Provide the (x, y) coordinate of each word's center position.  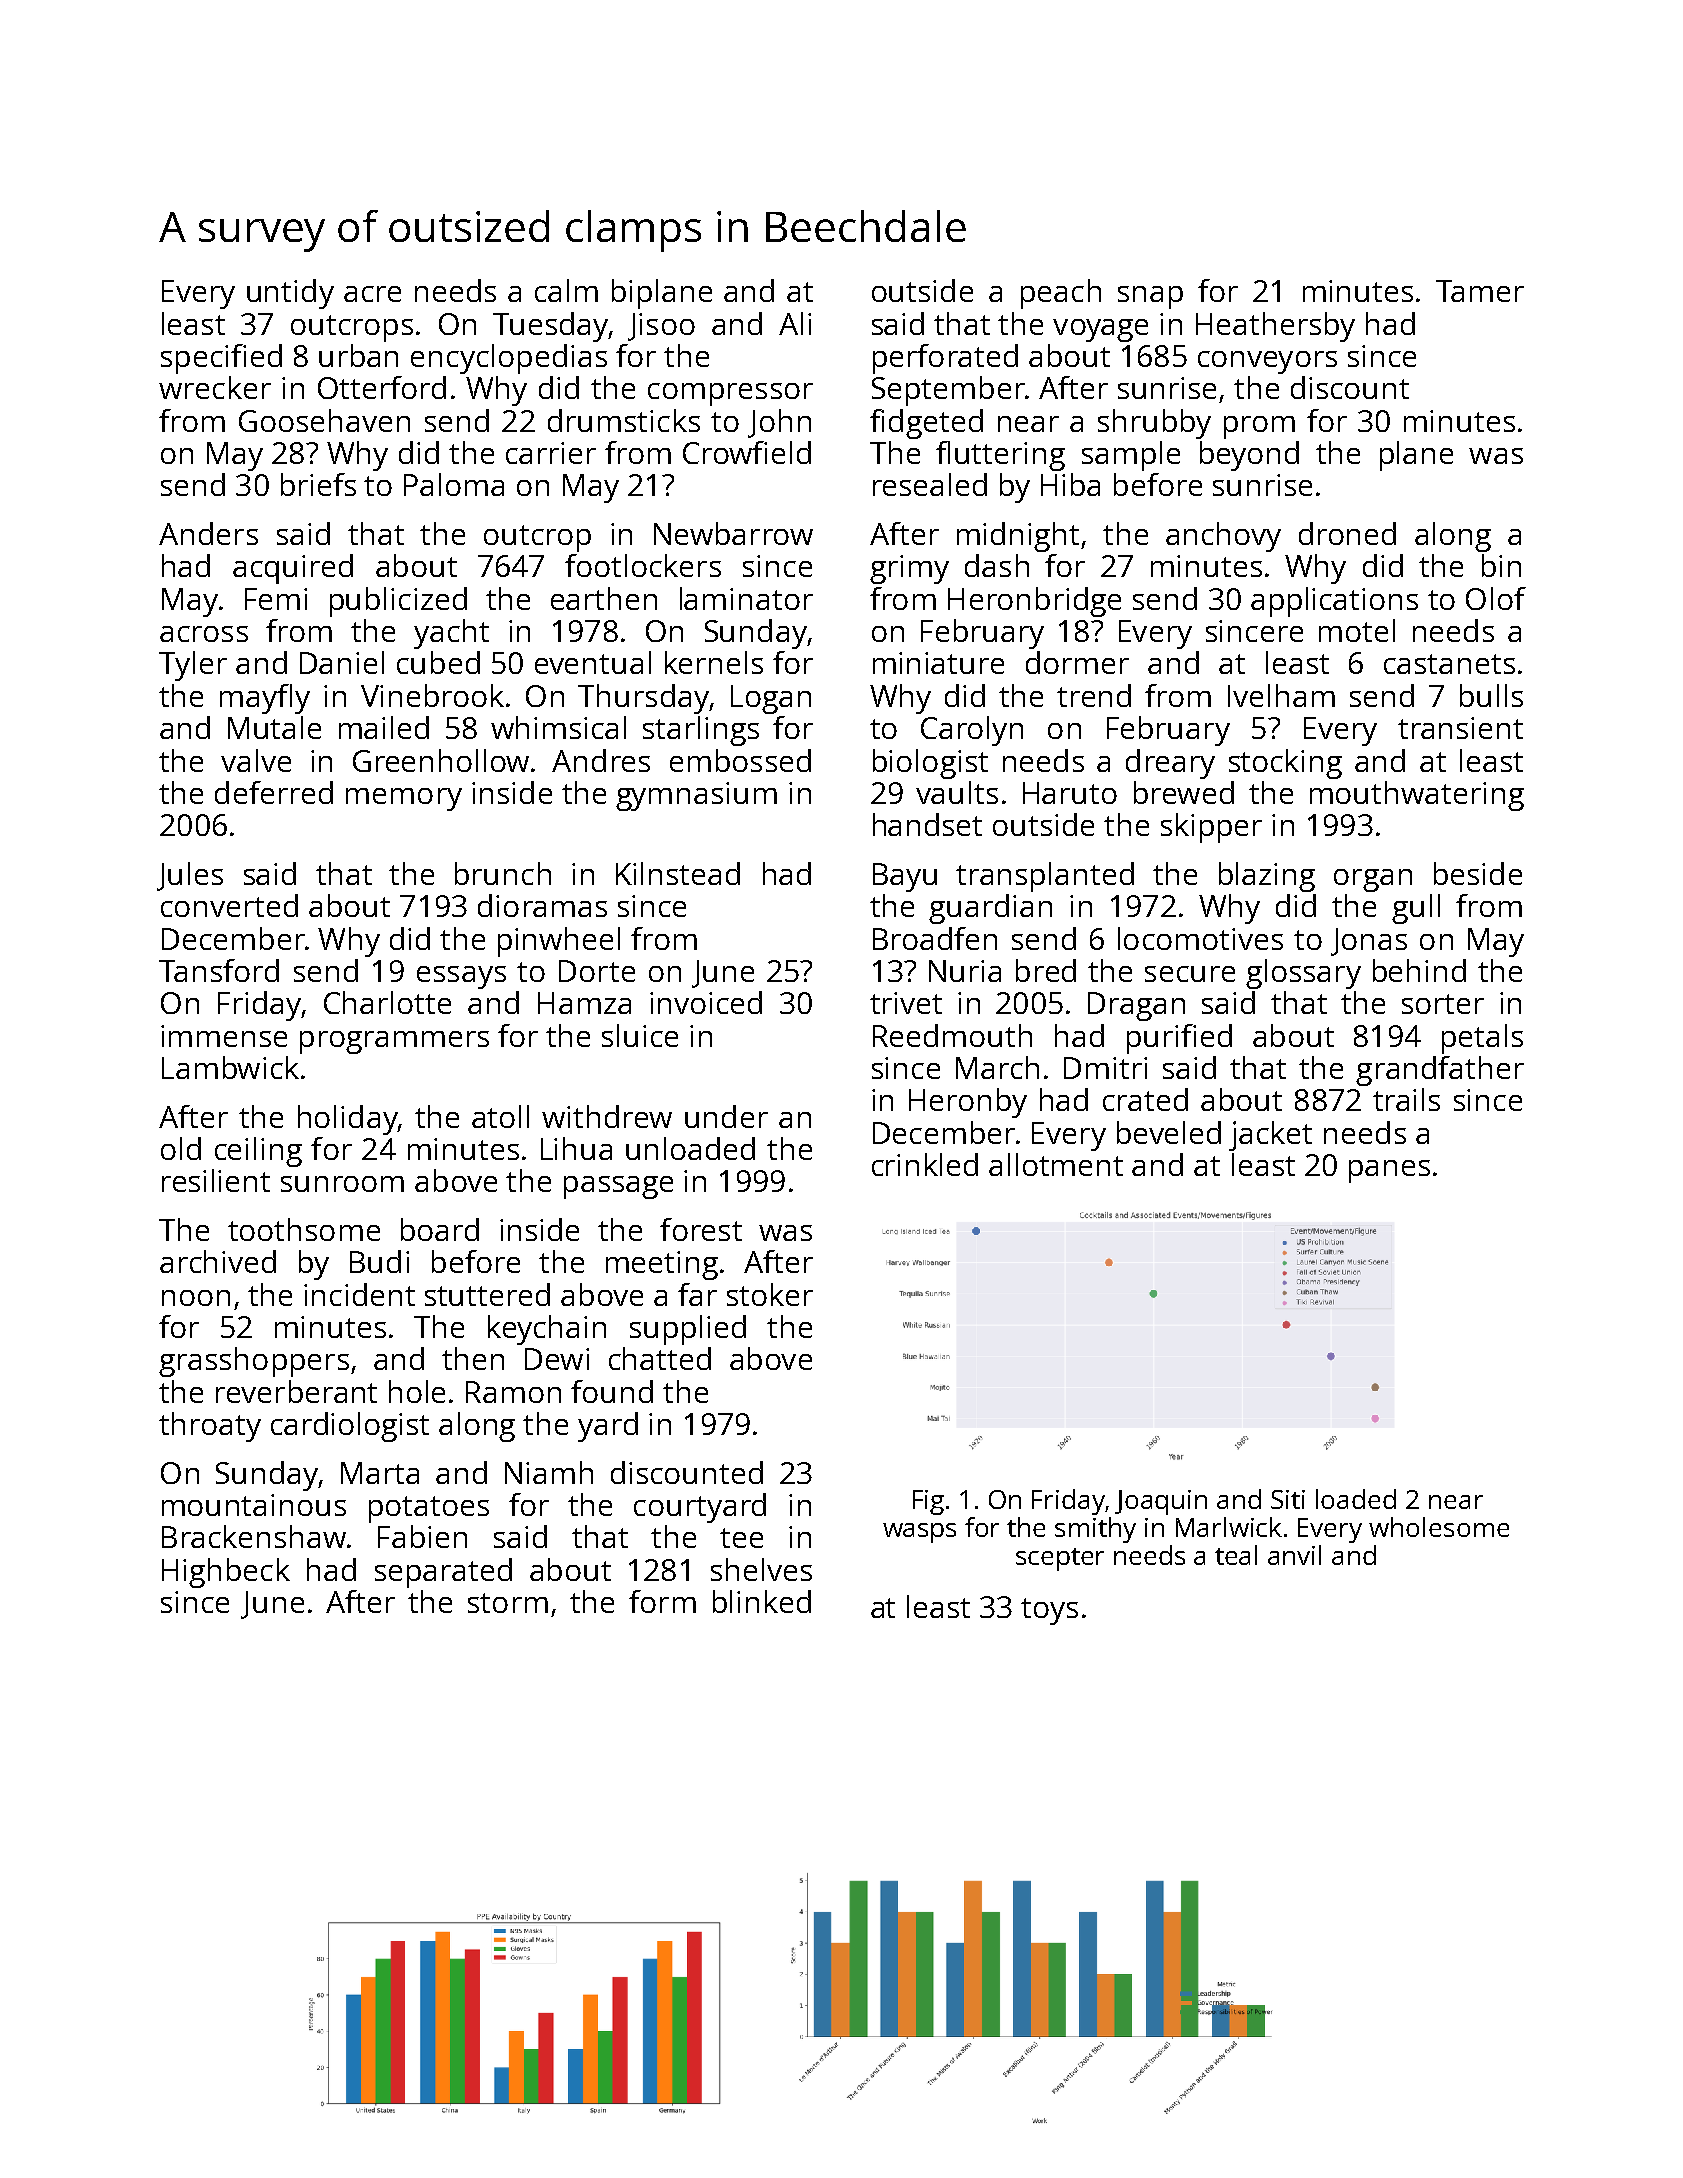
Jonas (1369, 942)
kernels (714, 662)
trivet (906, 1003)
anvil (1294, 1555)
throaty (210, 1427)
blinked (762, 1601)
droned (1347, 533)
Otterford (382, 387)
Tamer (1480, 291)
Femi (276, 599)
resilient (216, 1180)
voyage (1100, 330)
